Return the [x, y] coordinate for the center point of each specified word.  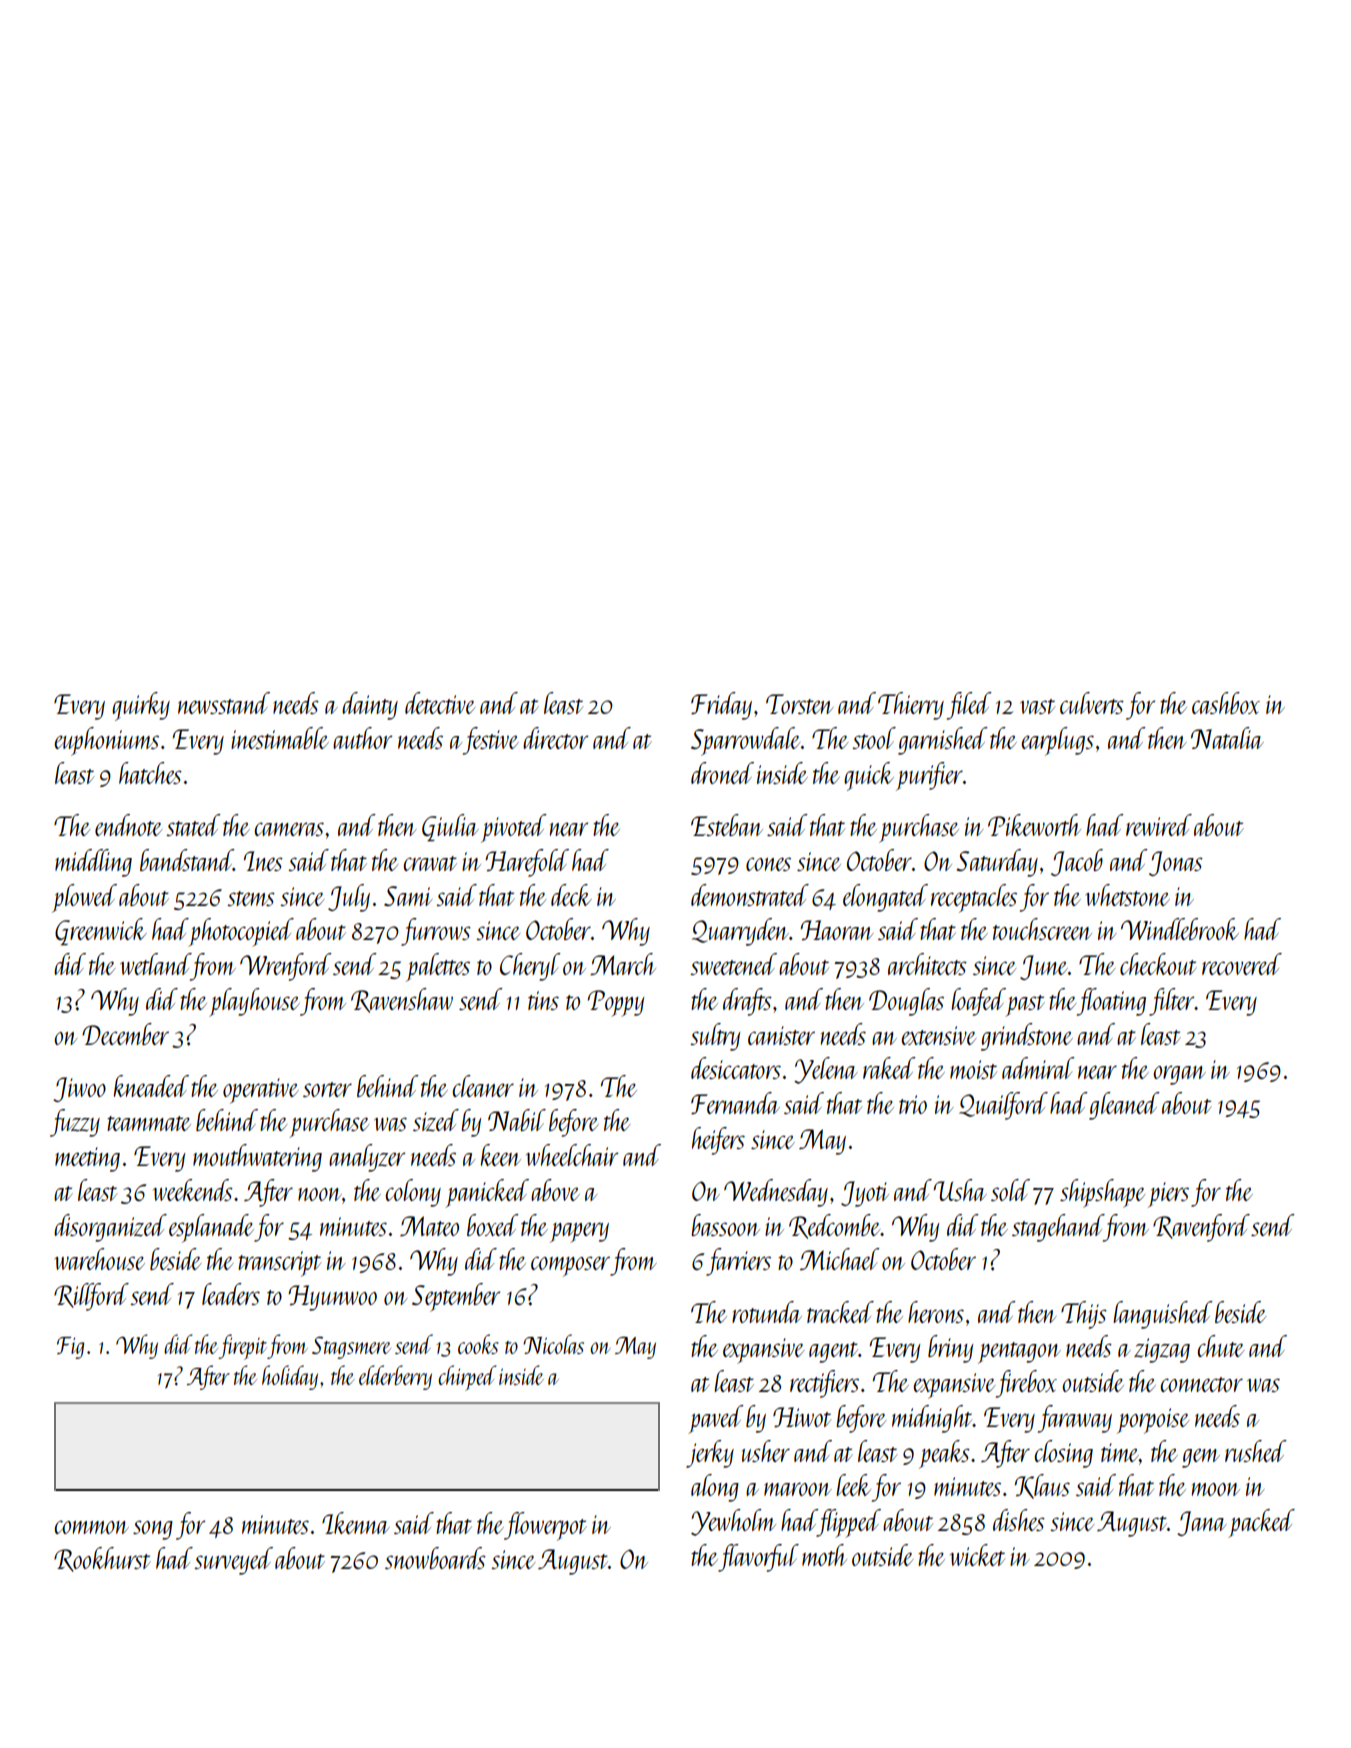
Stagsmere [351, 1347]
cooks [478, 1344]
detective [440, 703]
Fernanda [735, 1103]
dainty [370, 706]
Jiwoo [79, 1089]
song [153, 1530]
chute [1221, 1346]
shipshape [1102, 1193]
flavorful [758, 1558]
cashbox [1226, 703]
